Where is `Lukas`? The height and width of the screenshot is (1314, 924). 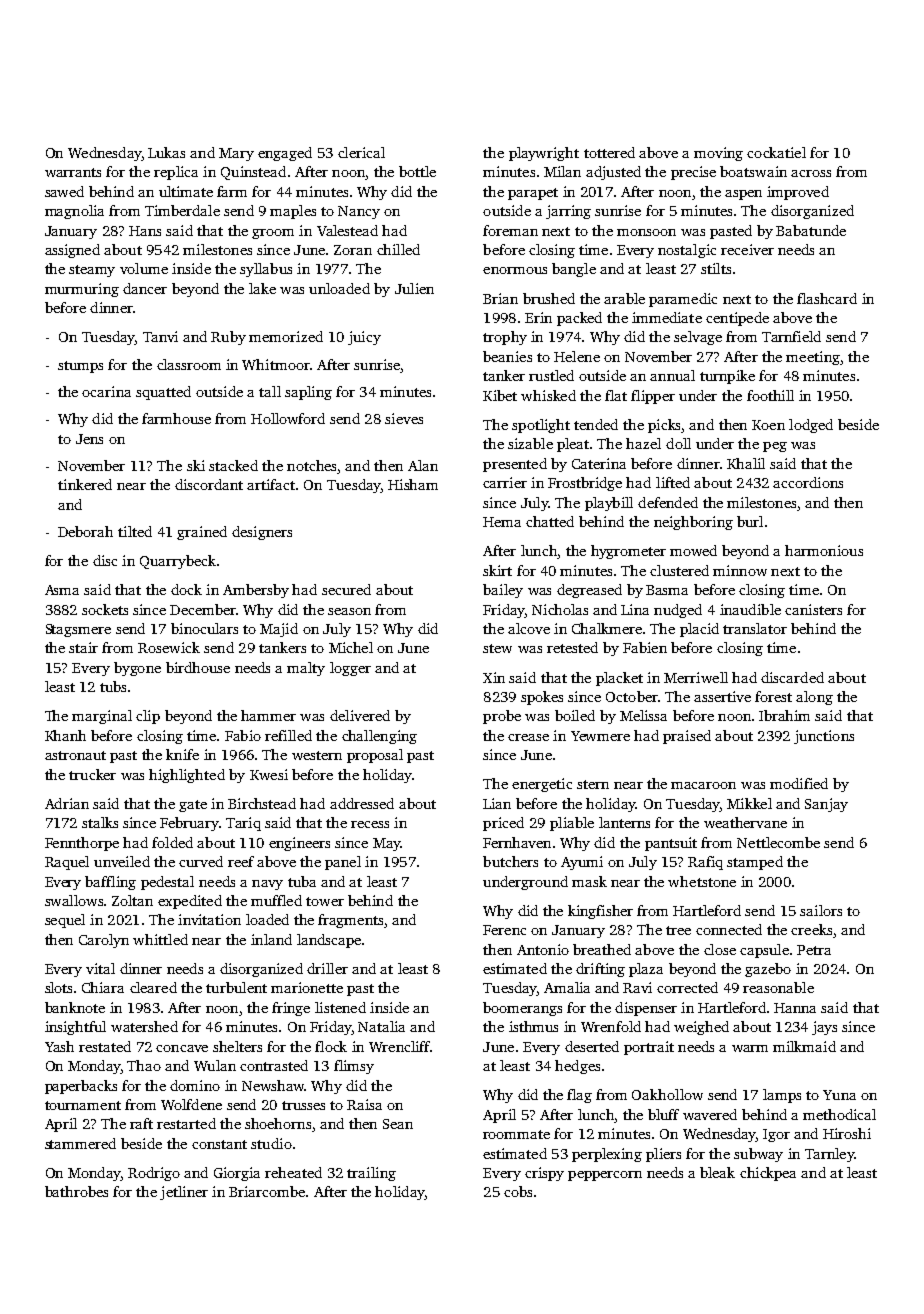 Lukas is located at coordinates (166, 152).
